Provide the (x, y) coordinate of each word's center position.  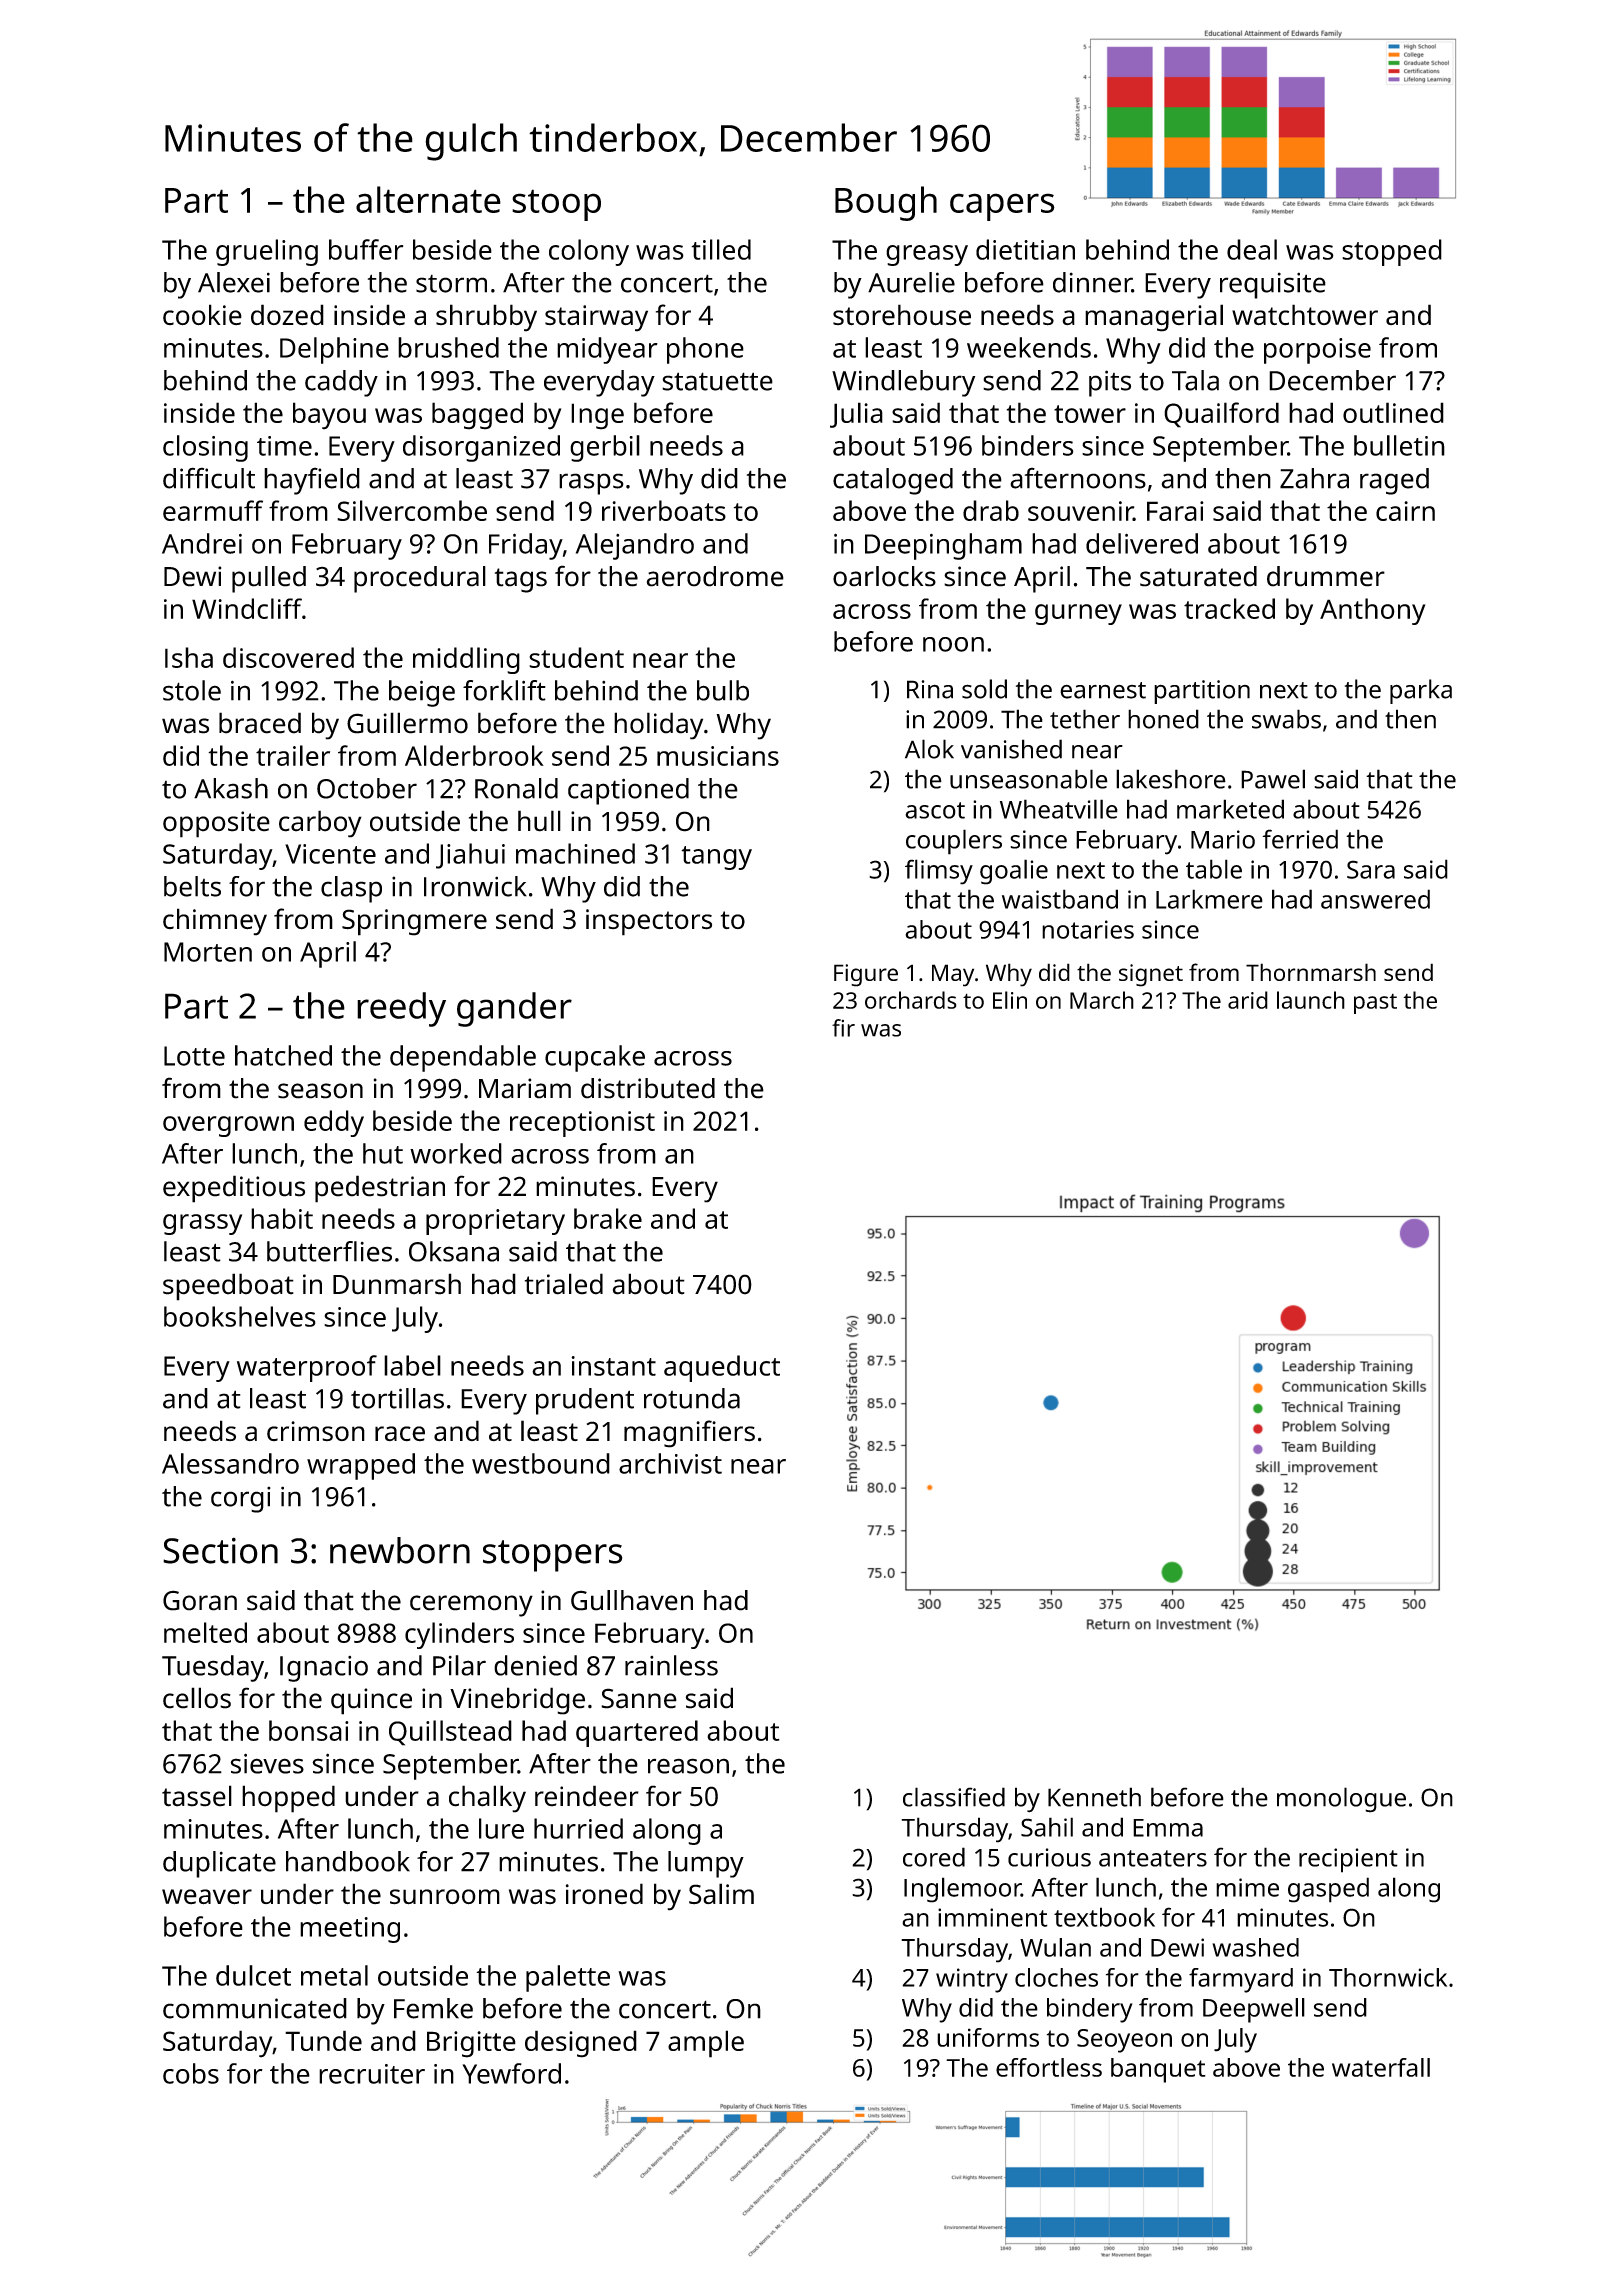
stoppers (552, 1556)
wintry (972, 1980)
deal (1252, 249)
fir (843, 1028)
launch (1311, 1000)
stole (192, 690)
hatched (283, 1055)
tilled (721, 249)
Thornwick (1388, 1977)
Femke (433, 2008)
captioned (628, 791)
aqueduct (722, 1368)
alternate (428, 199)
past (1375, 1004)
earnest (1103, 690)
